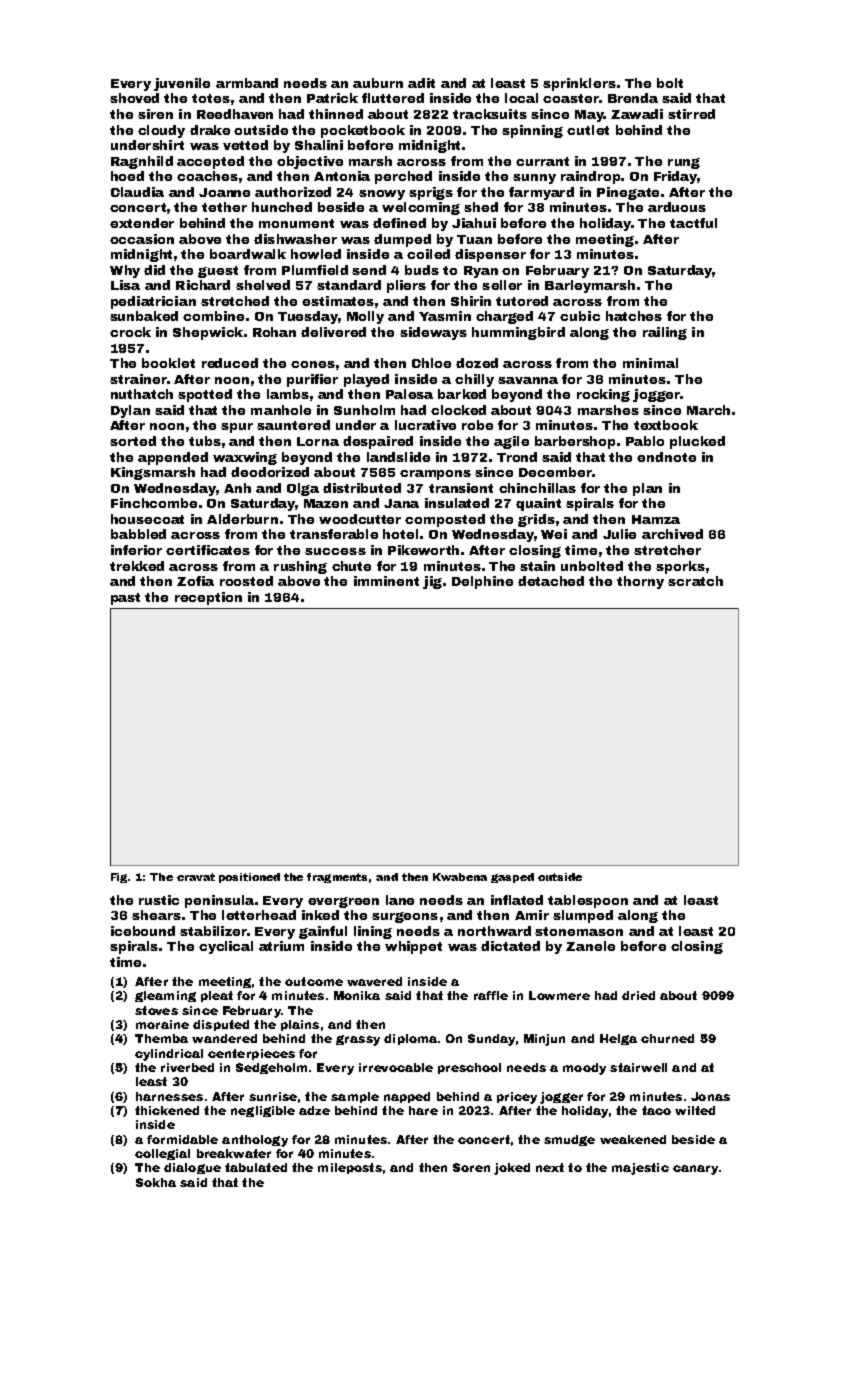 This screenshot has height=1400, width=849. What do you see at coordinates (474, 239) in the screenshot?
I see `Tuan` at bounding box center [474, 239].
